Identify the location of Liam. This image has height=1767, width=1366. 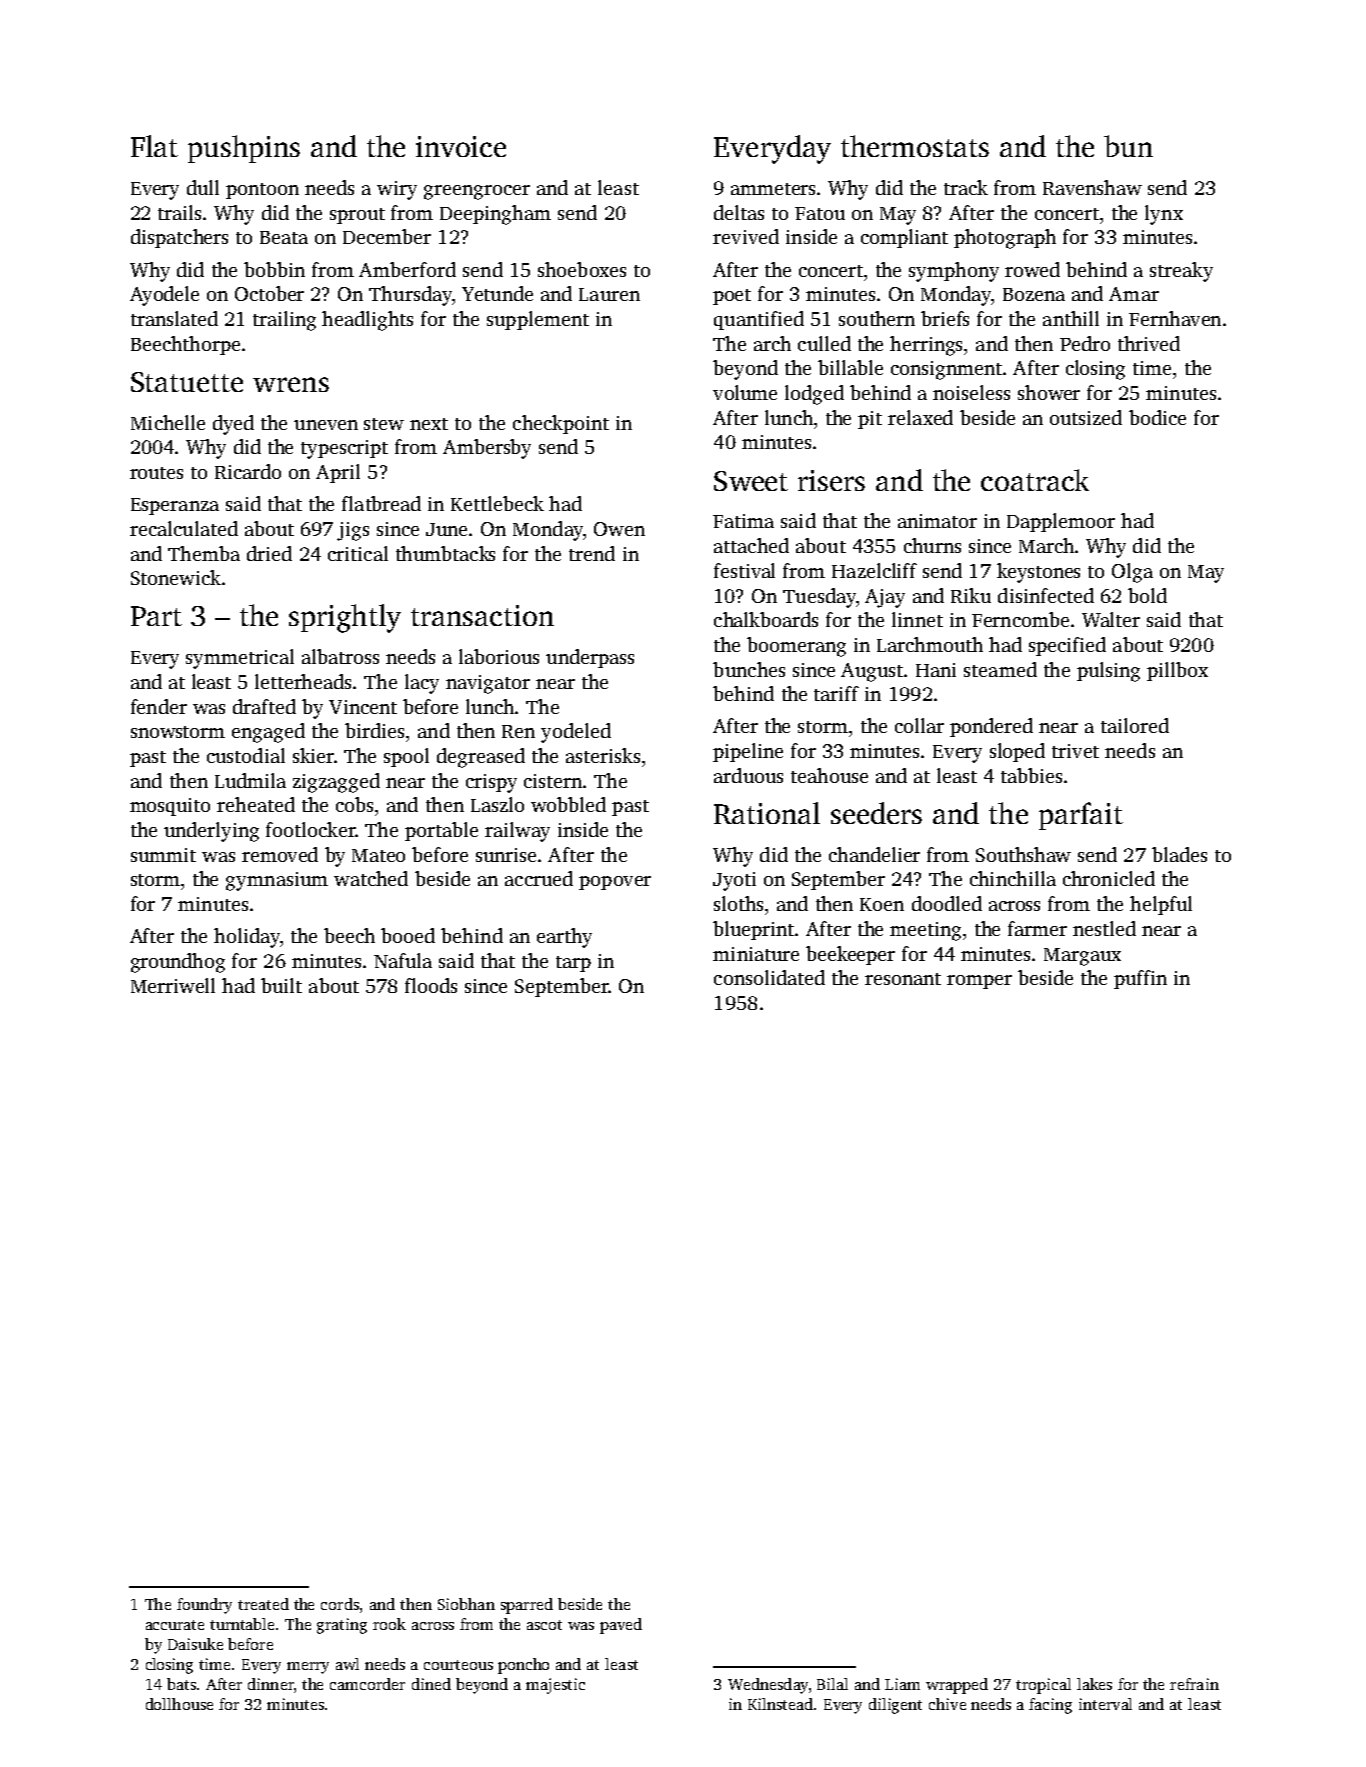
(902, 1684).
